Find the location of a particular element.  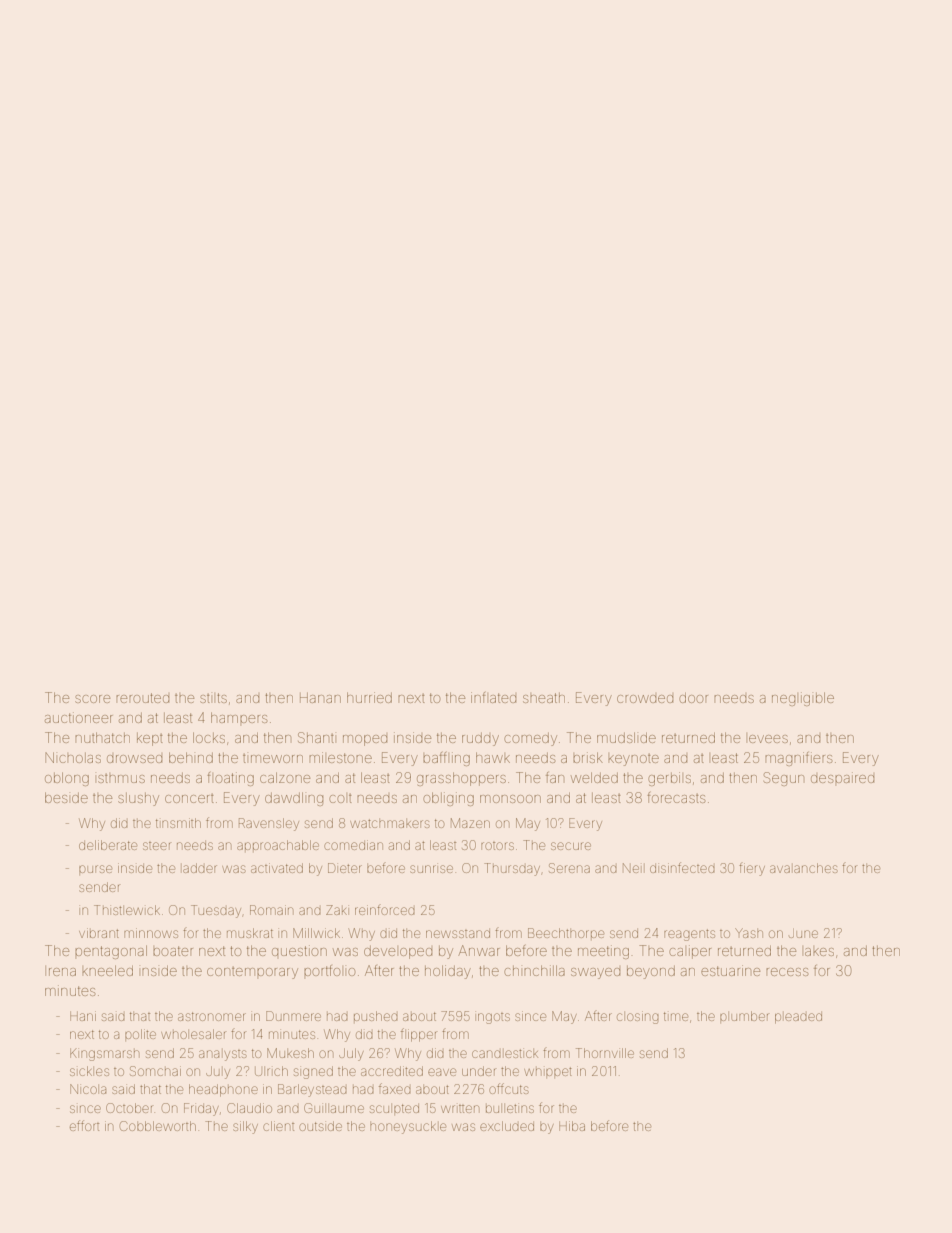

headphone is located at coordinates (223, 1090).
